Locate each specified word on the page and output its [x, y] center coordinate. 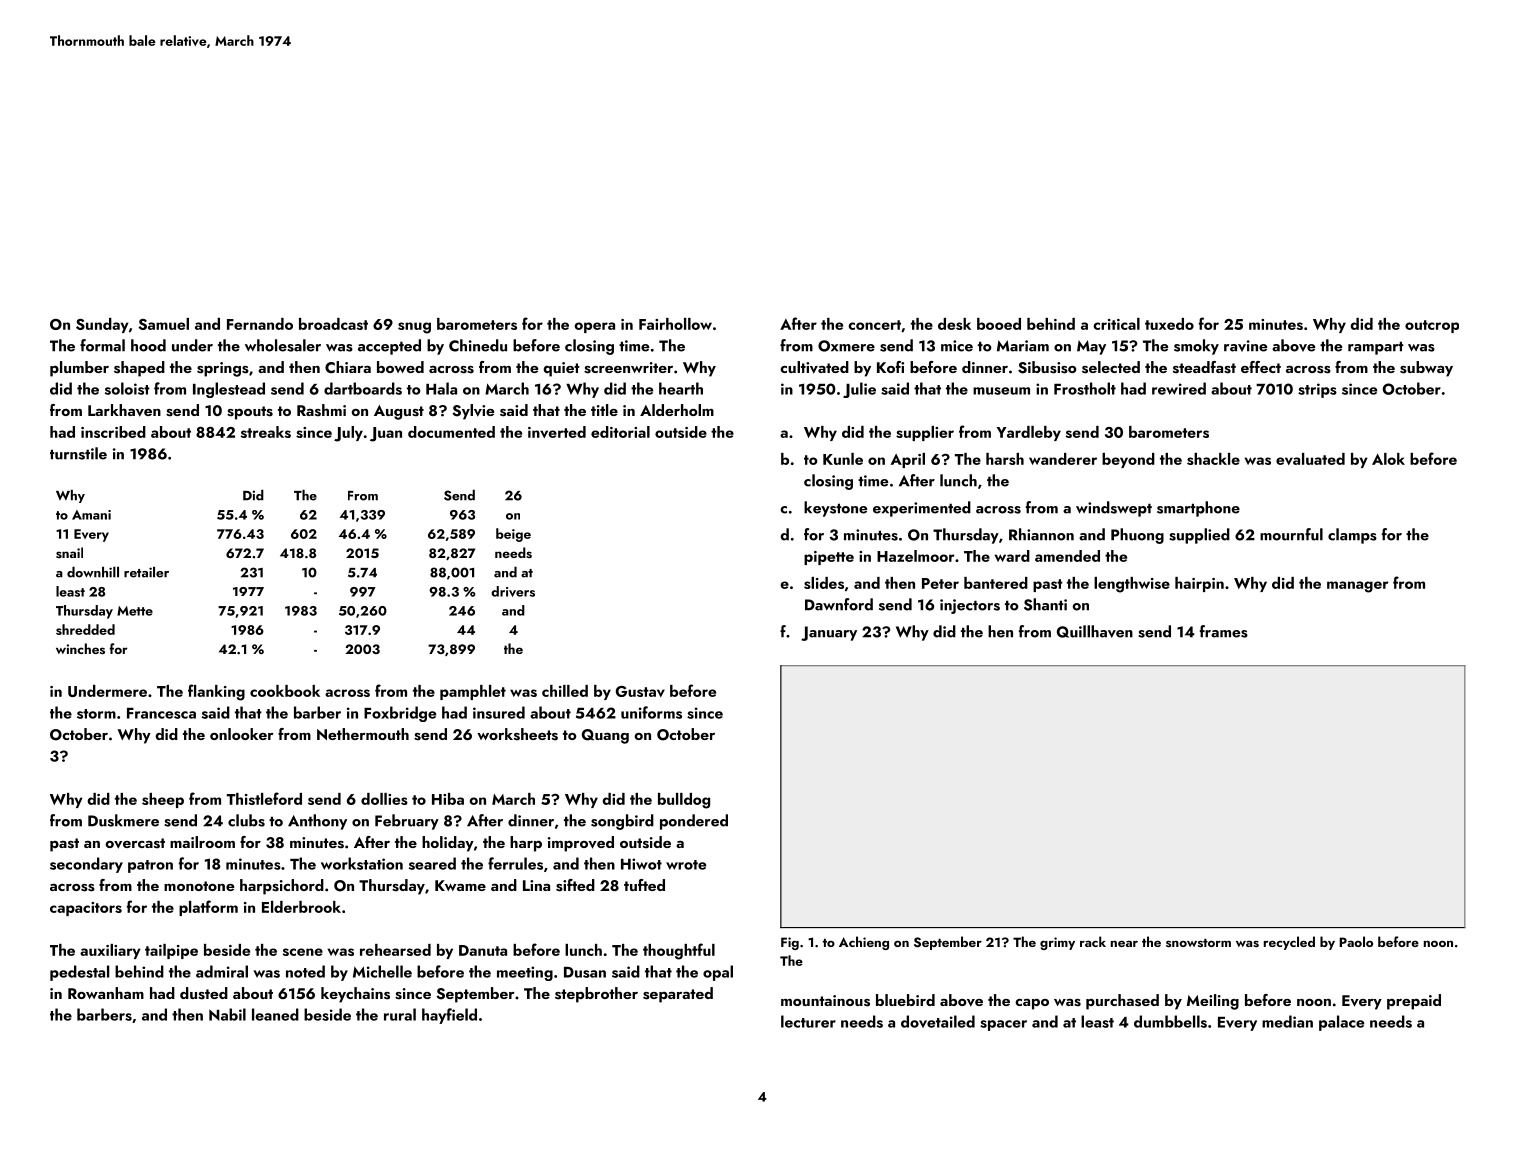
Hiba [448, 799]
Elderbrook [301, 907]
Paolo [1356, 941]
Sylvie [473, 412]
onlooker [242, 734]
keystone [835, 509]
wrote [686, 865]
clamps [1352, 536]
